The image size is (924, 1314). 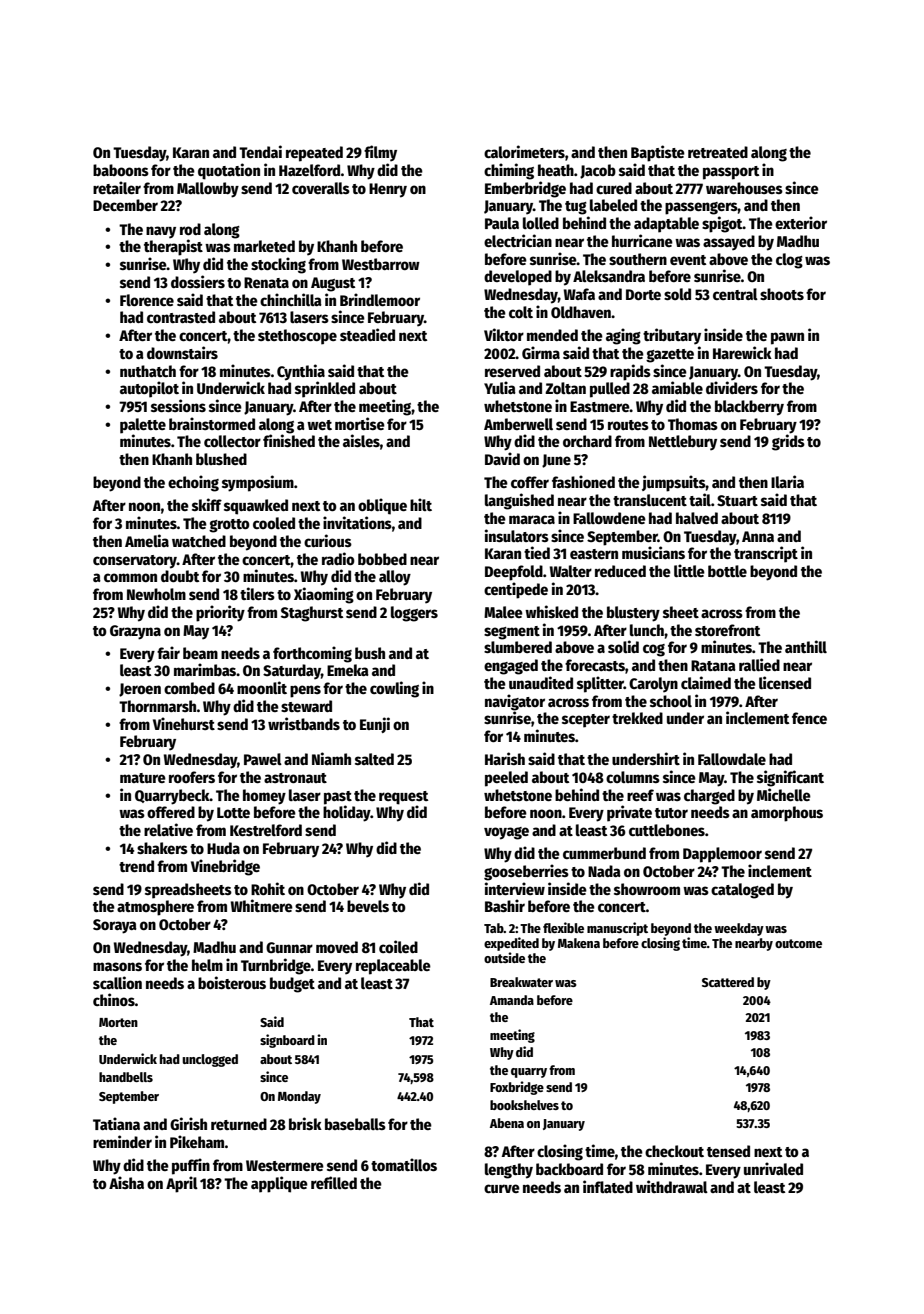 What do you see at coordinates (260, 151) in the image?
I see `Tendai` at bounding box center [260, 151].
